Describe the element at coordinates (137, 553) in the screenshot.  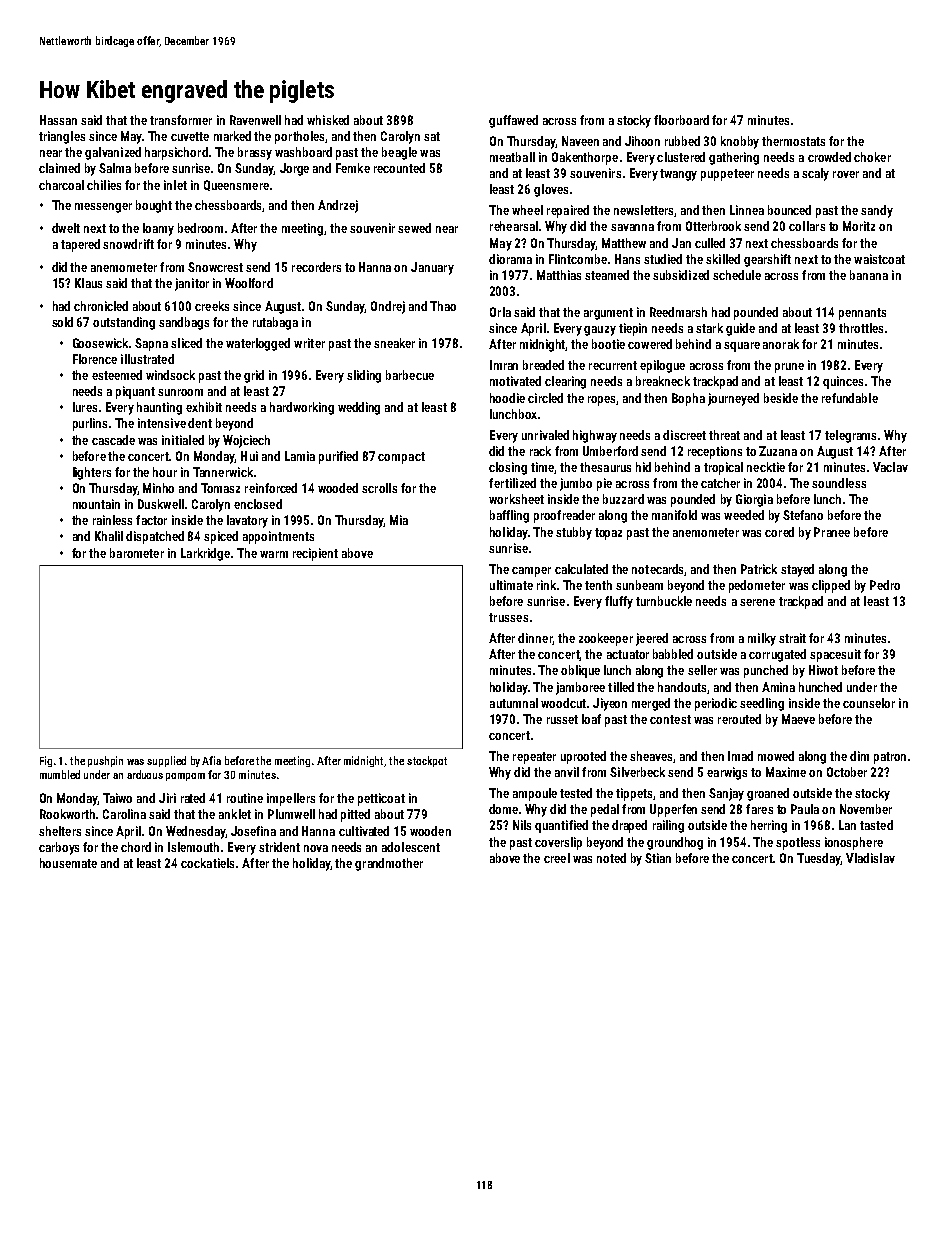
I see `barometer` at that location.
